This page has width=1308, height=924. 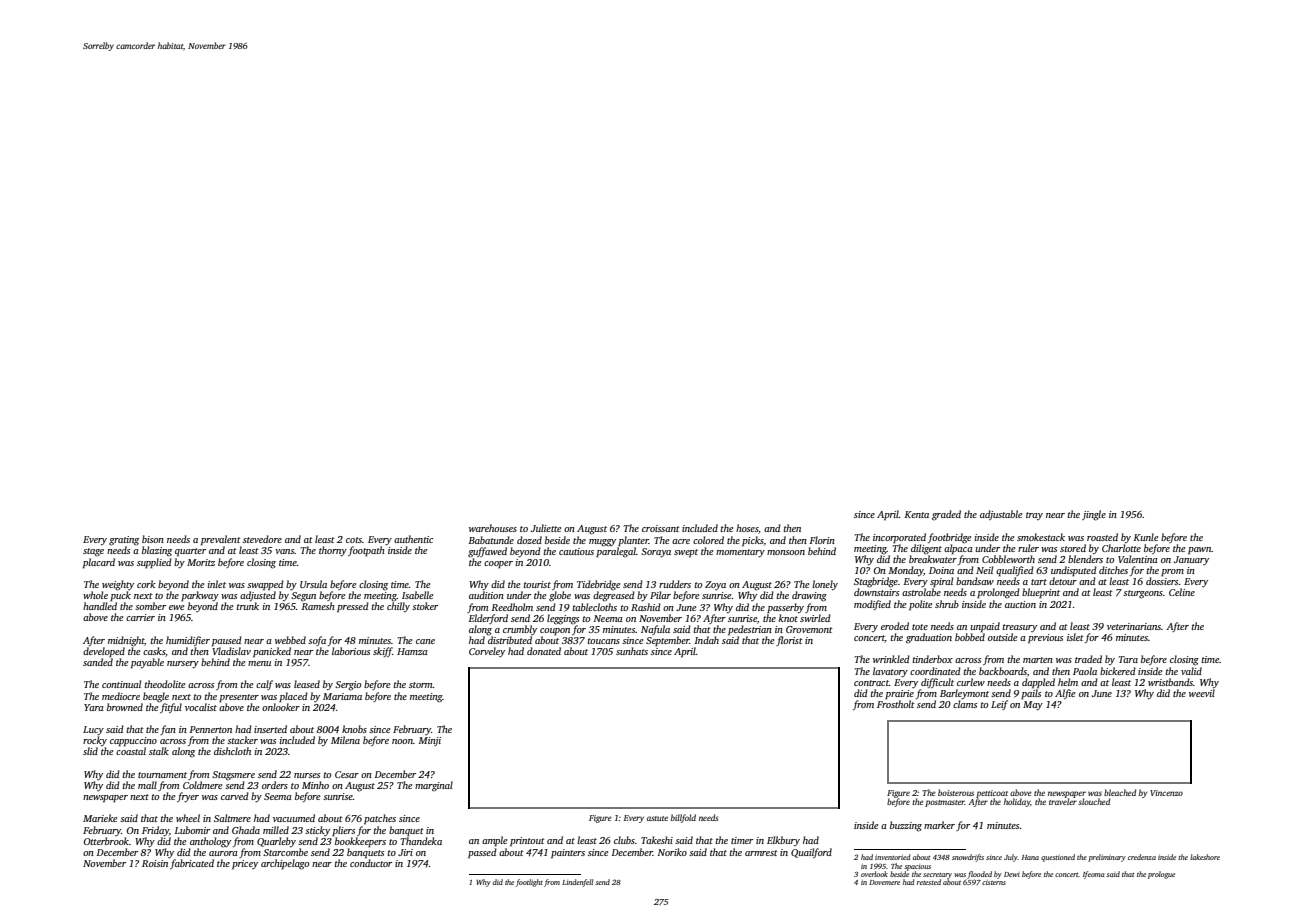 I want to click on Roisin, so click(x=155, y=863).
